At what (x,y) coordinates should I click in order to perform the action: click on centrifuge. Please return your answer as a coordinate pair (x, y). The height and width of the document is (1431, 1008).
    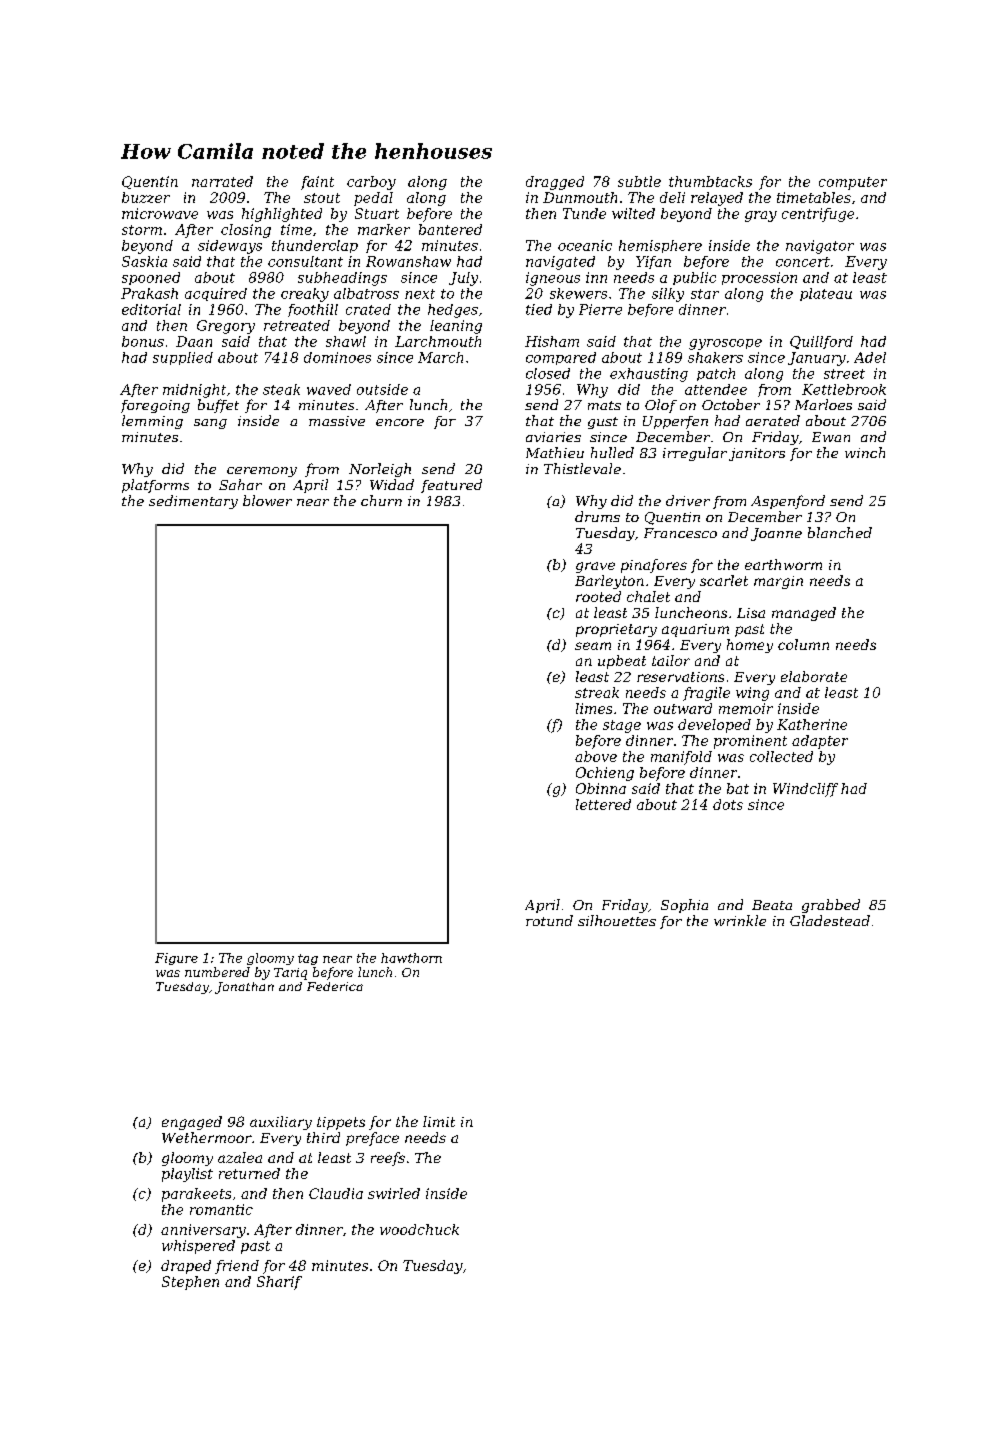
    Looking at the image, I should click on (818, 215).
